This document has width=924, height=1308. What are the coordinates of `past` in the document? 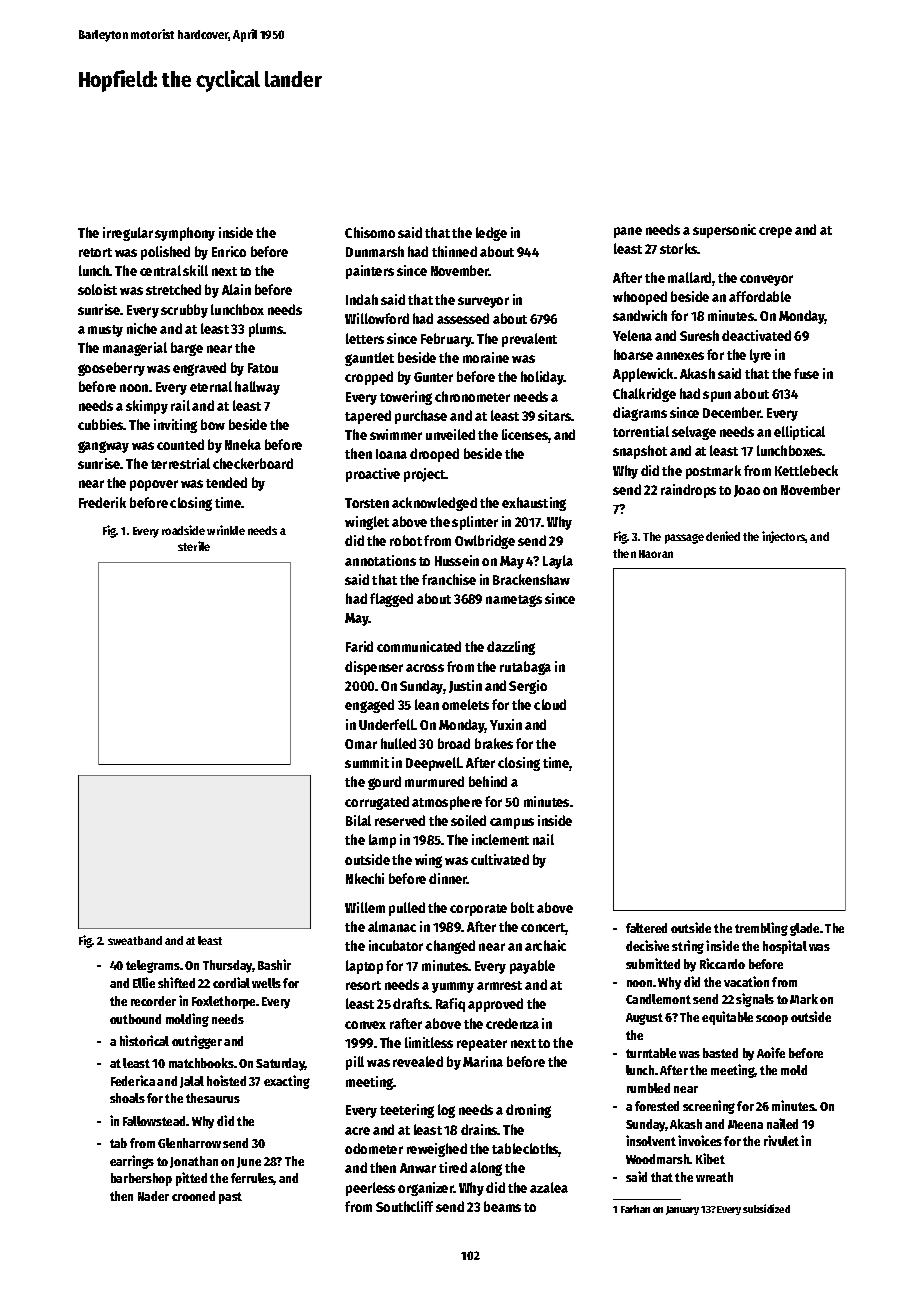 It's located at (230, 1198).
